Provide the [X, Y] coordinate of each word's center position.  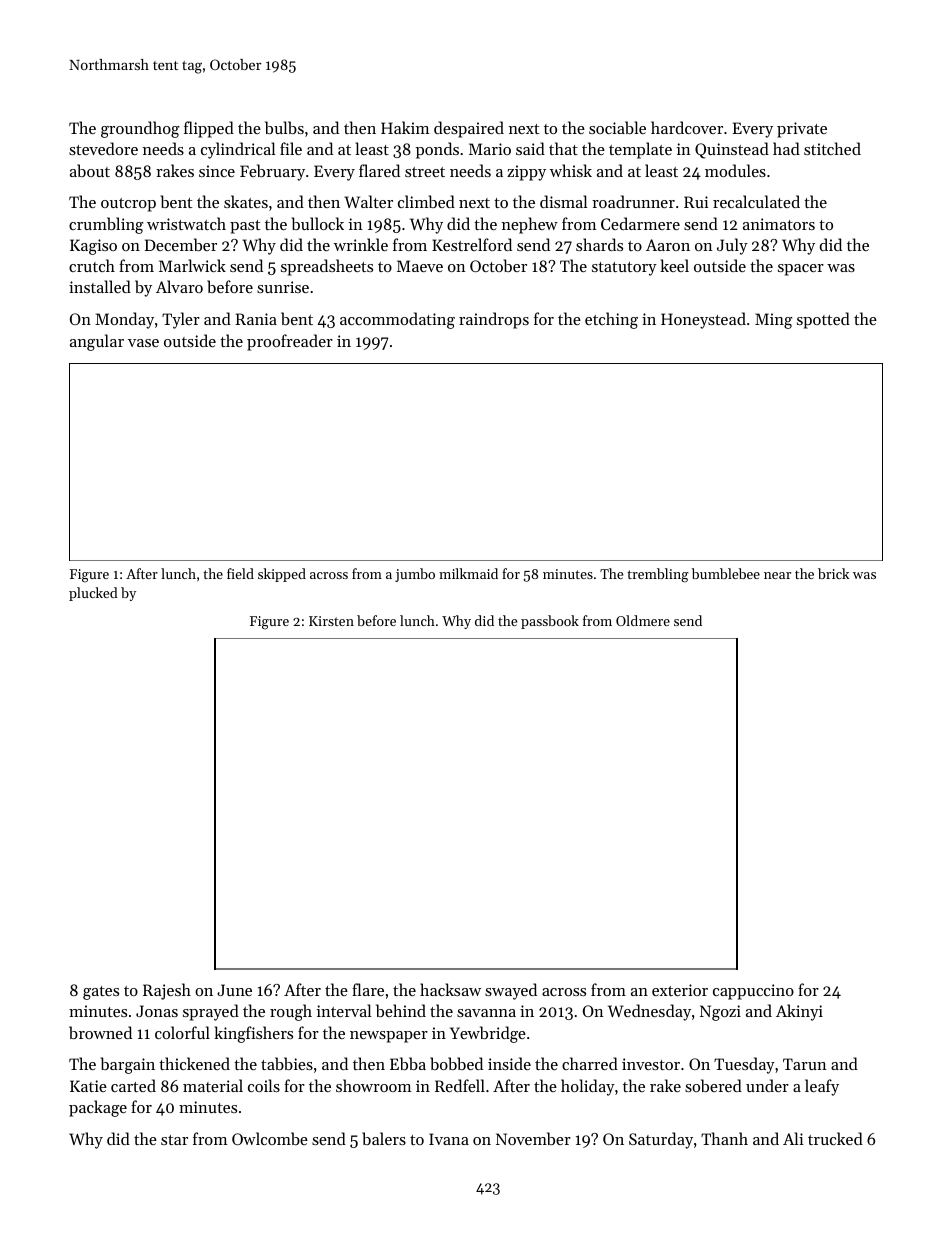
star [174, 1140]
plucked [93, 594]
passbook [550, 622]
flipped [209, 129]
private [802, 130]
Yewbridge [488, 1034]
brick [833, 573]
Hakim [405, 127]
